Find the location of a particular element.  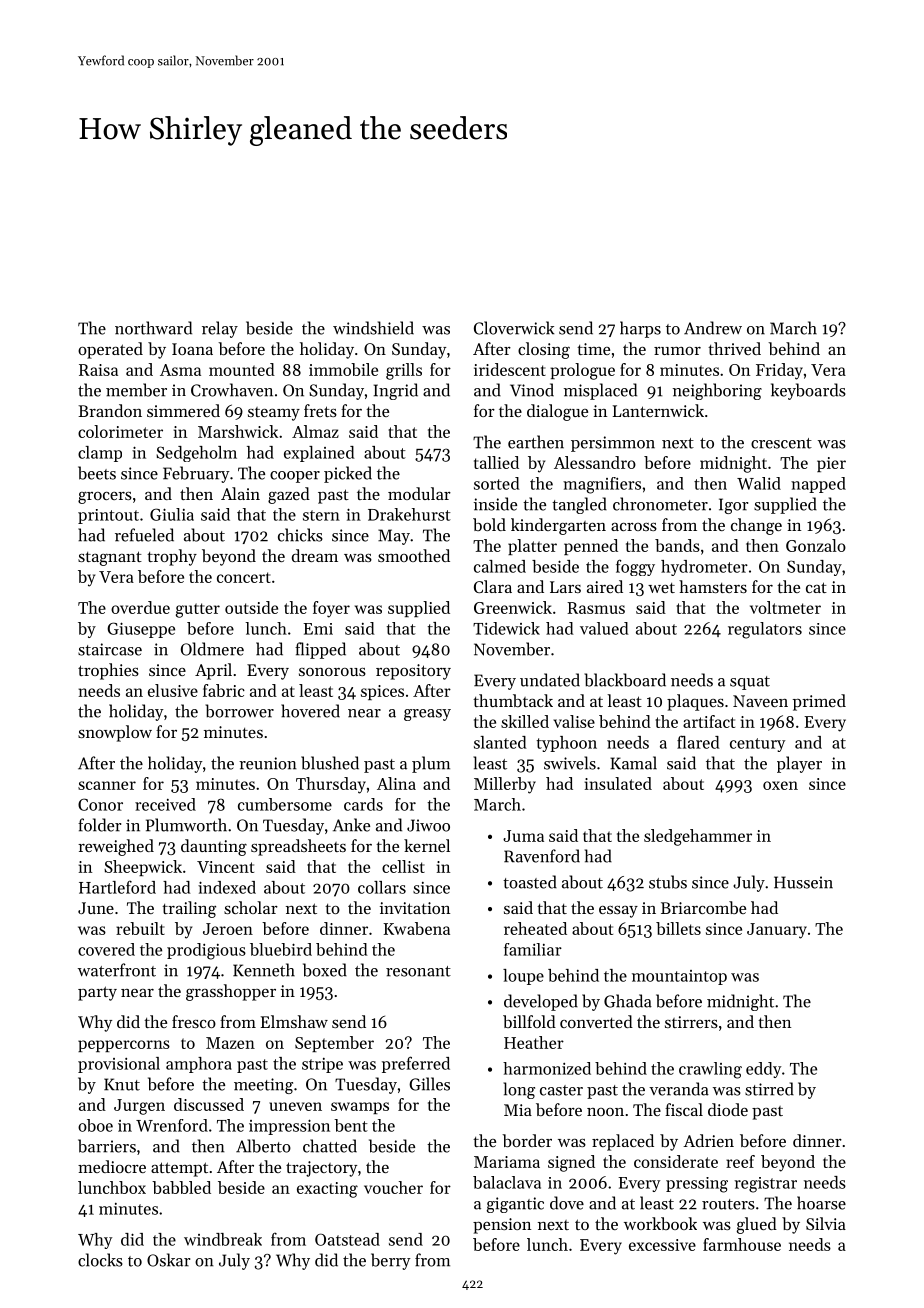

relay is located at coordinates (220, 329).
